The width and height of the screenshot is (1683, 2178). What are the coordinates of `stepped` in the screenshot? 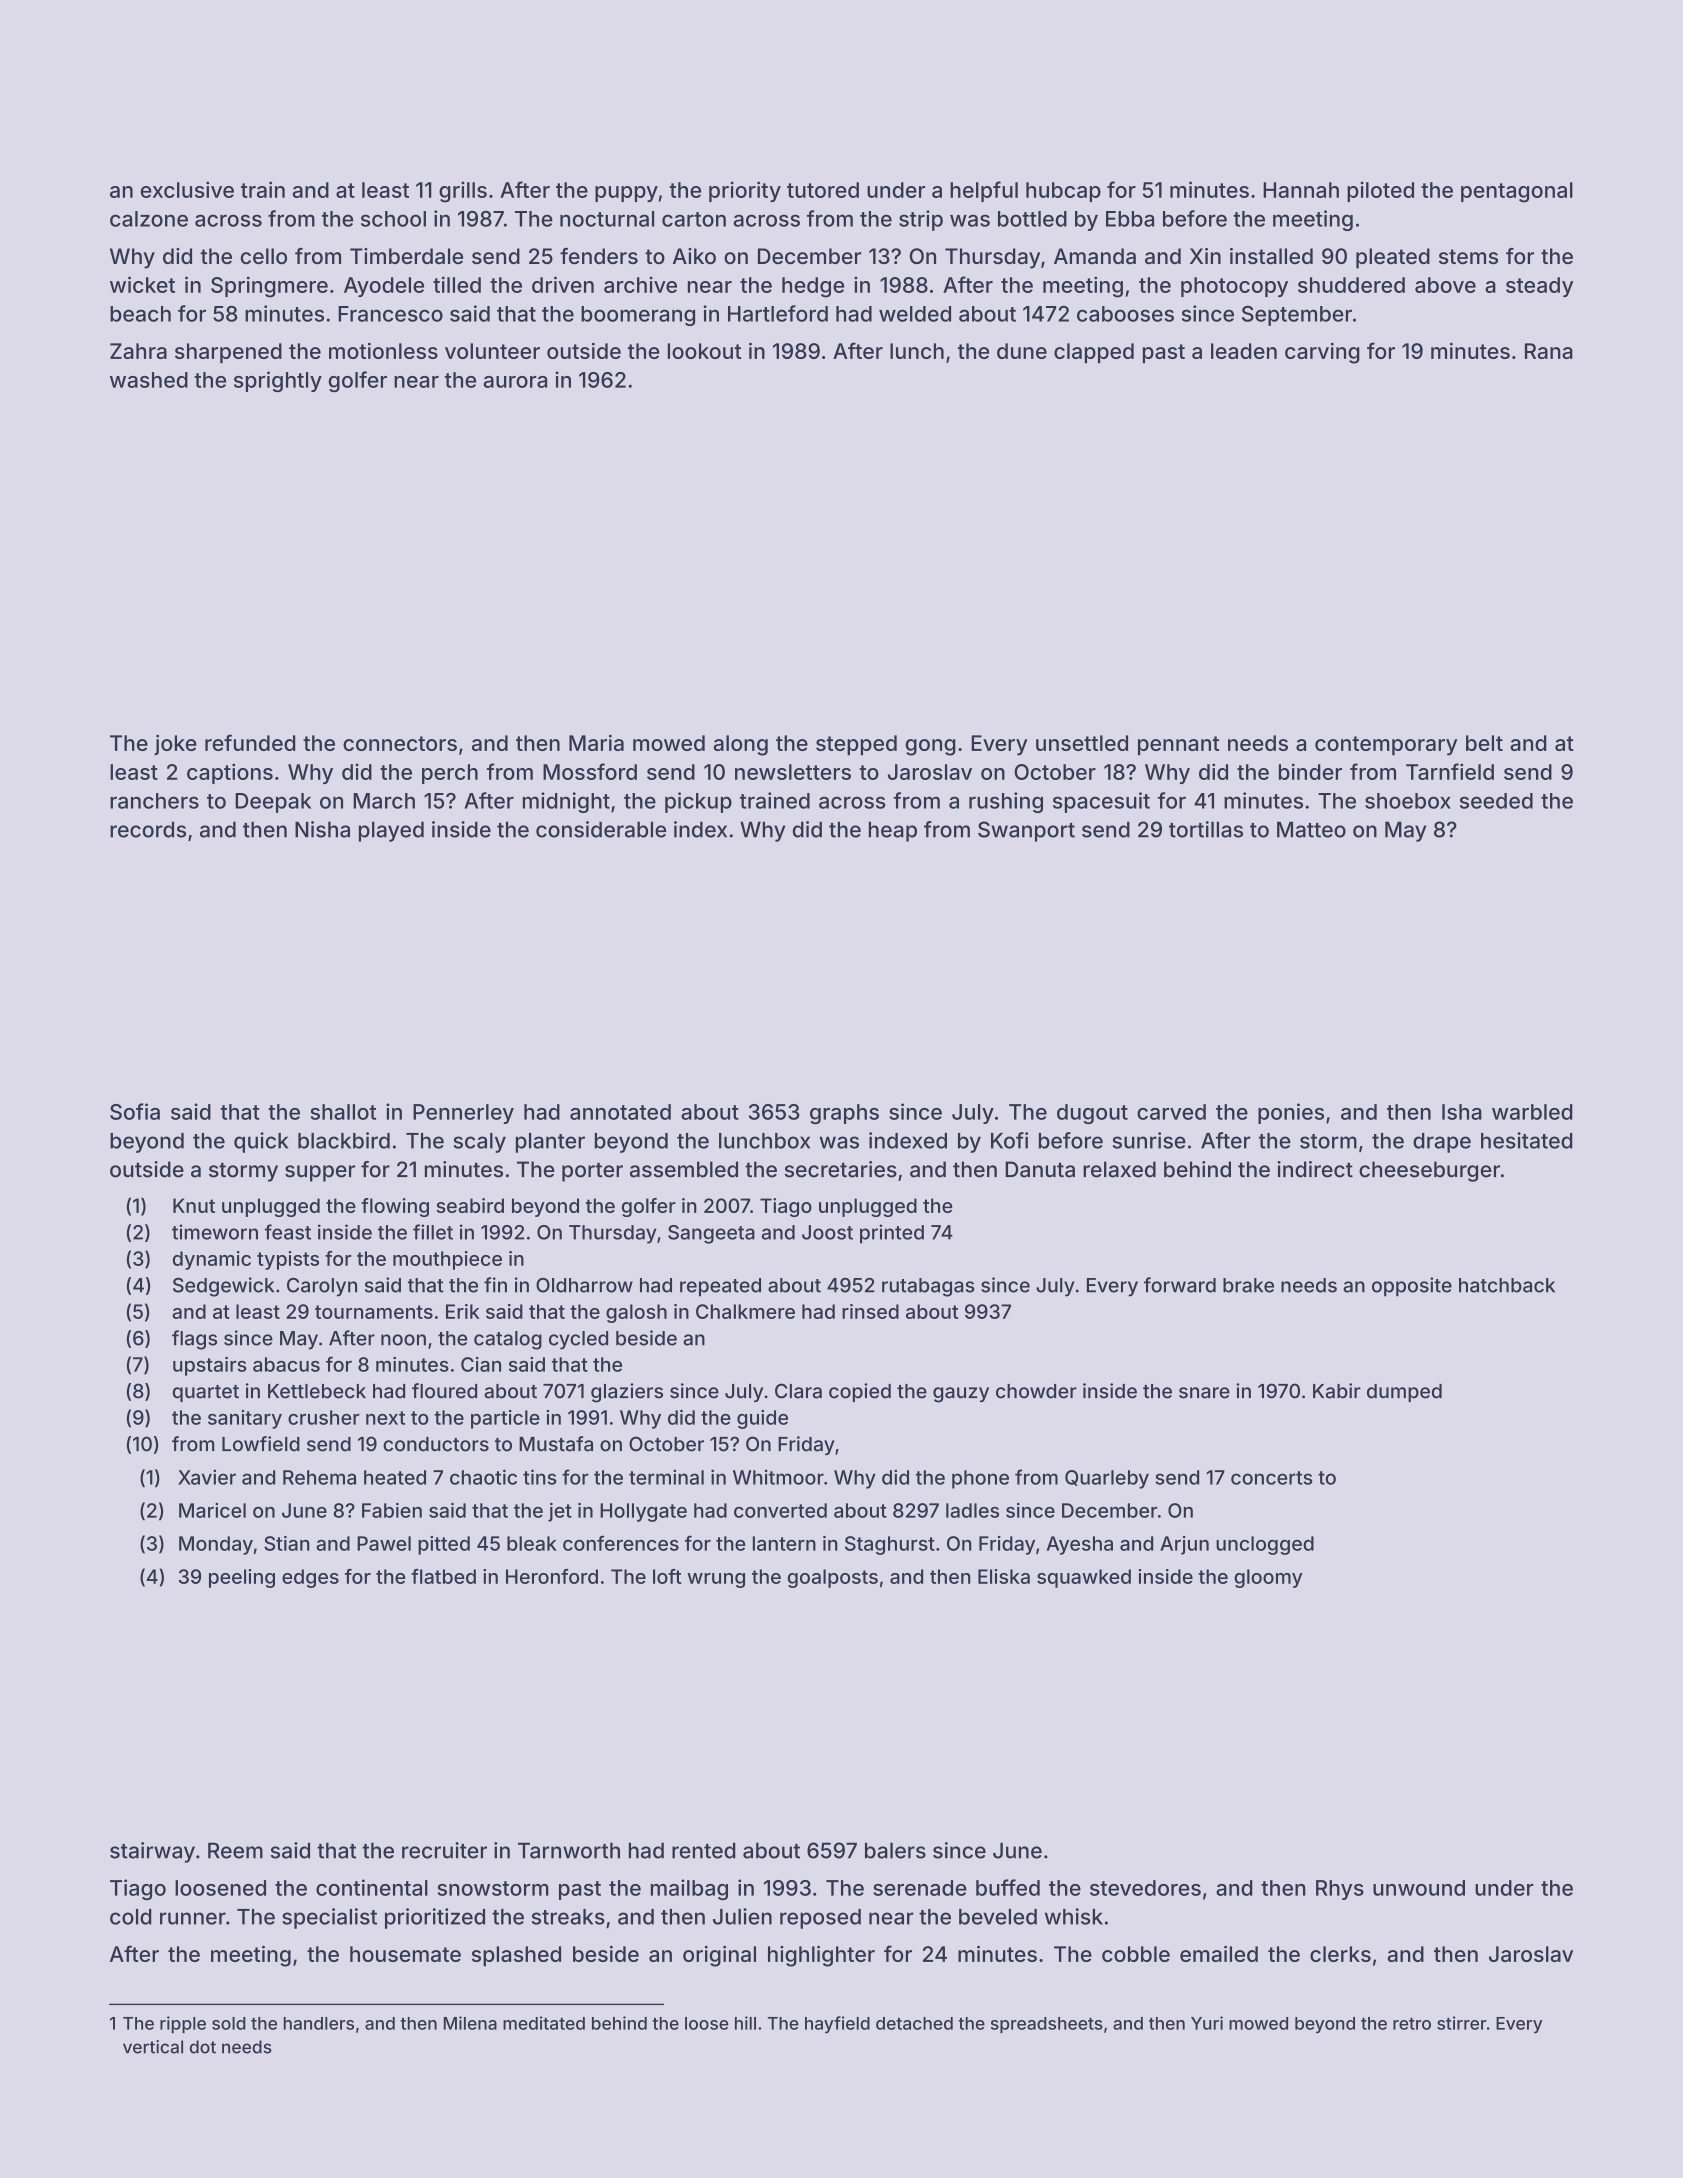 It's located at (856, 745).
